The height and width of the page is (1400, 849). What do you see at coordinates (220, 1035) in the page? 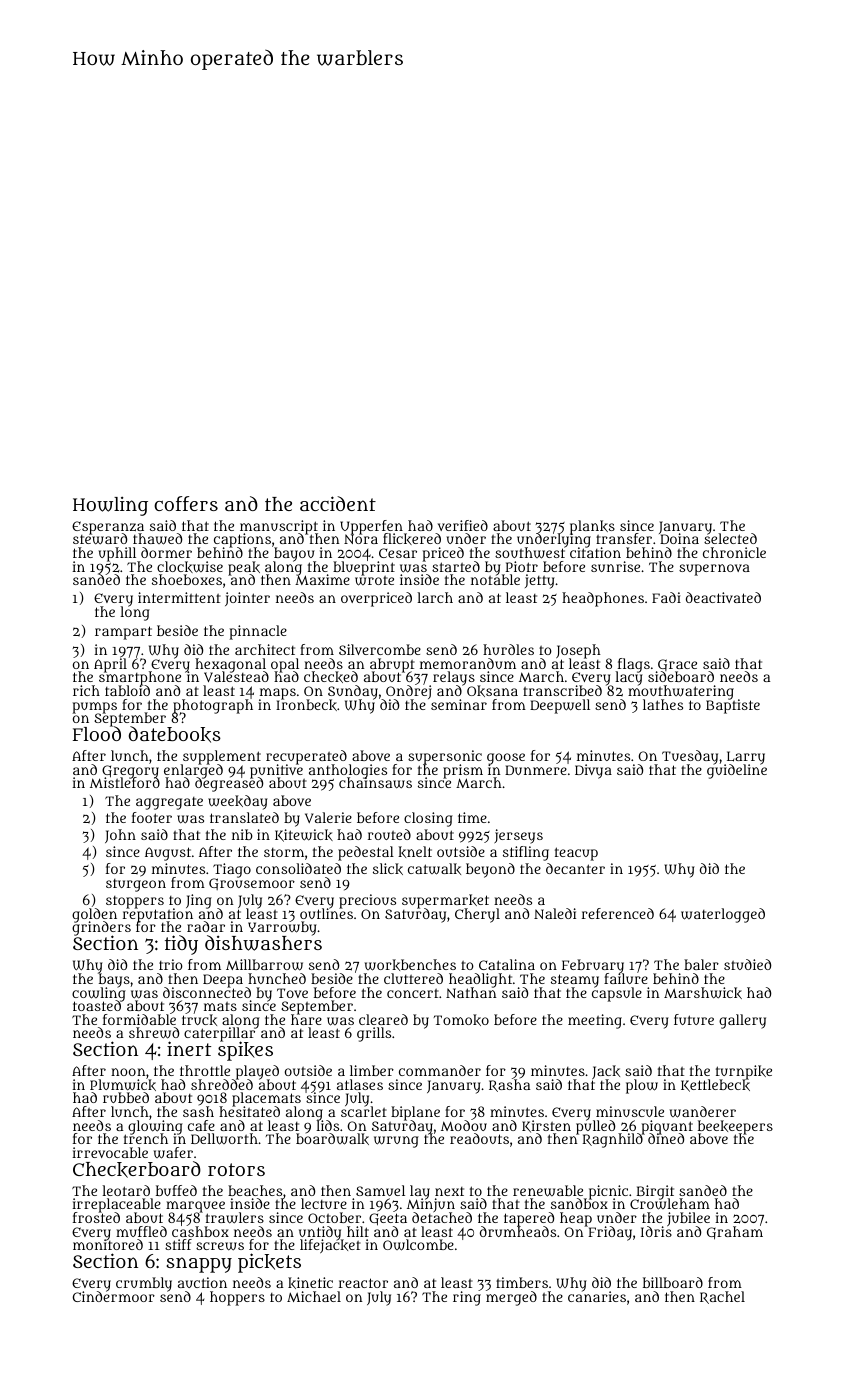
I see `caterpillar` at bounding box center [220, 1035].
